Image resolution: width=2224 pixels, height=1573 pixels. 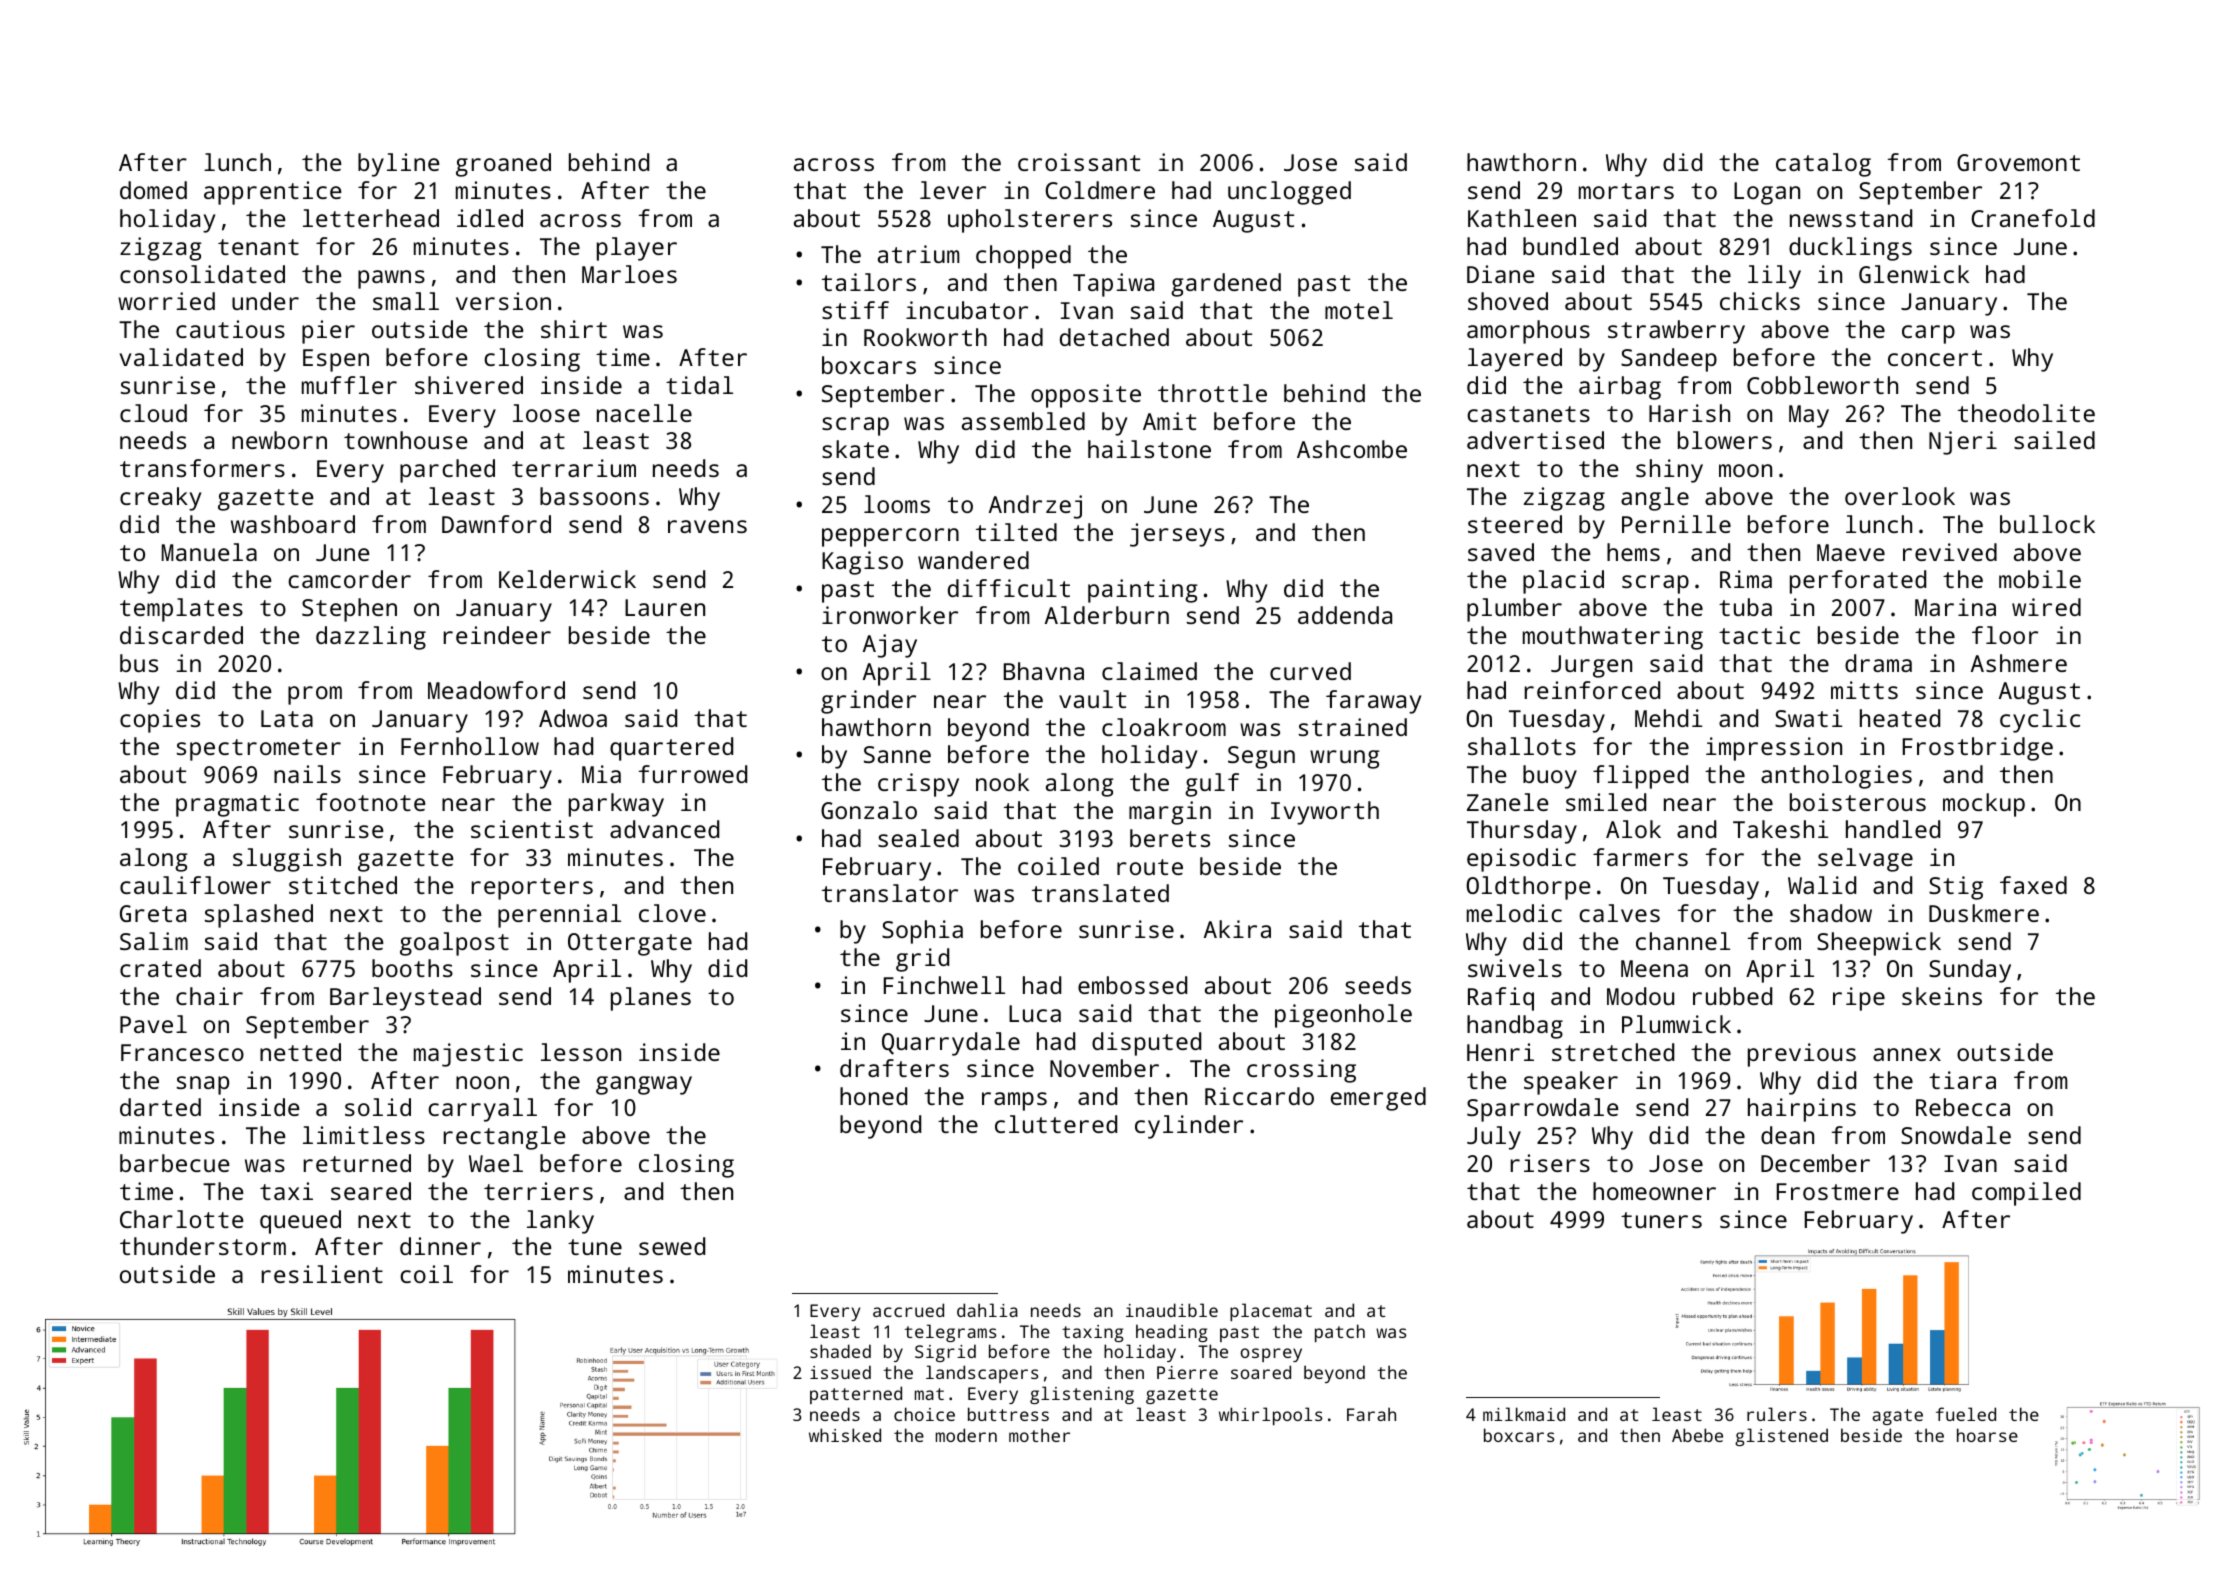 What do you see at coordinates (1359, 310) in the document?
I see `motel` at bounding box center [1359, 310].
